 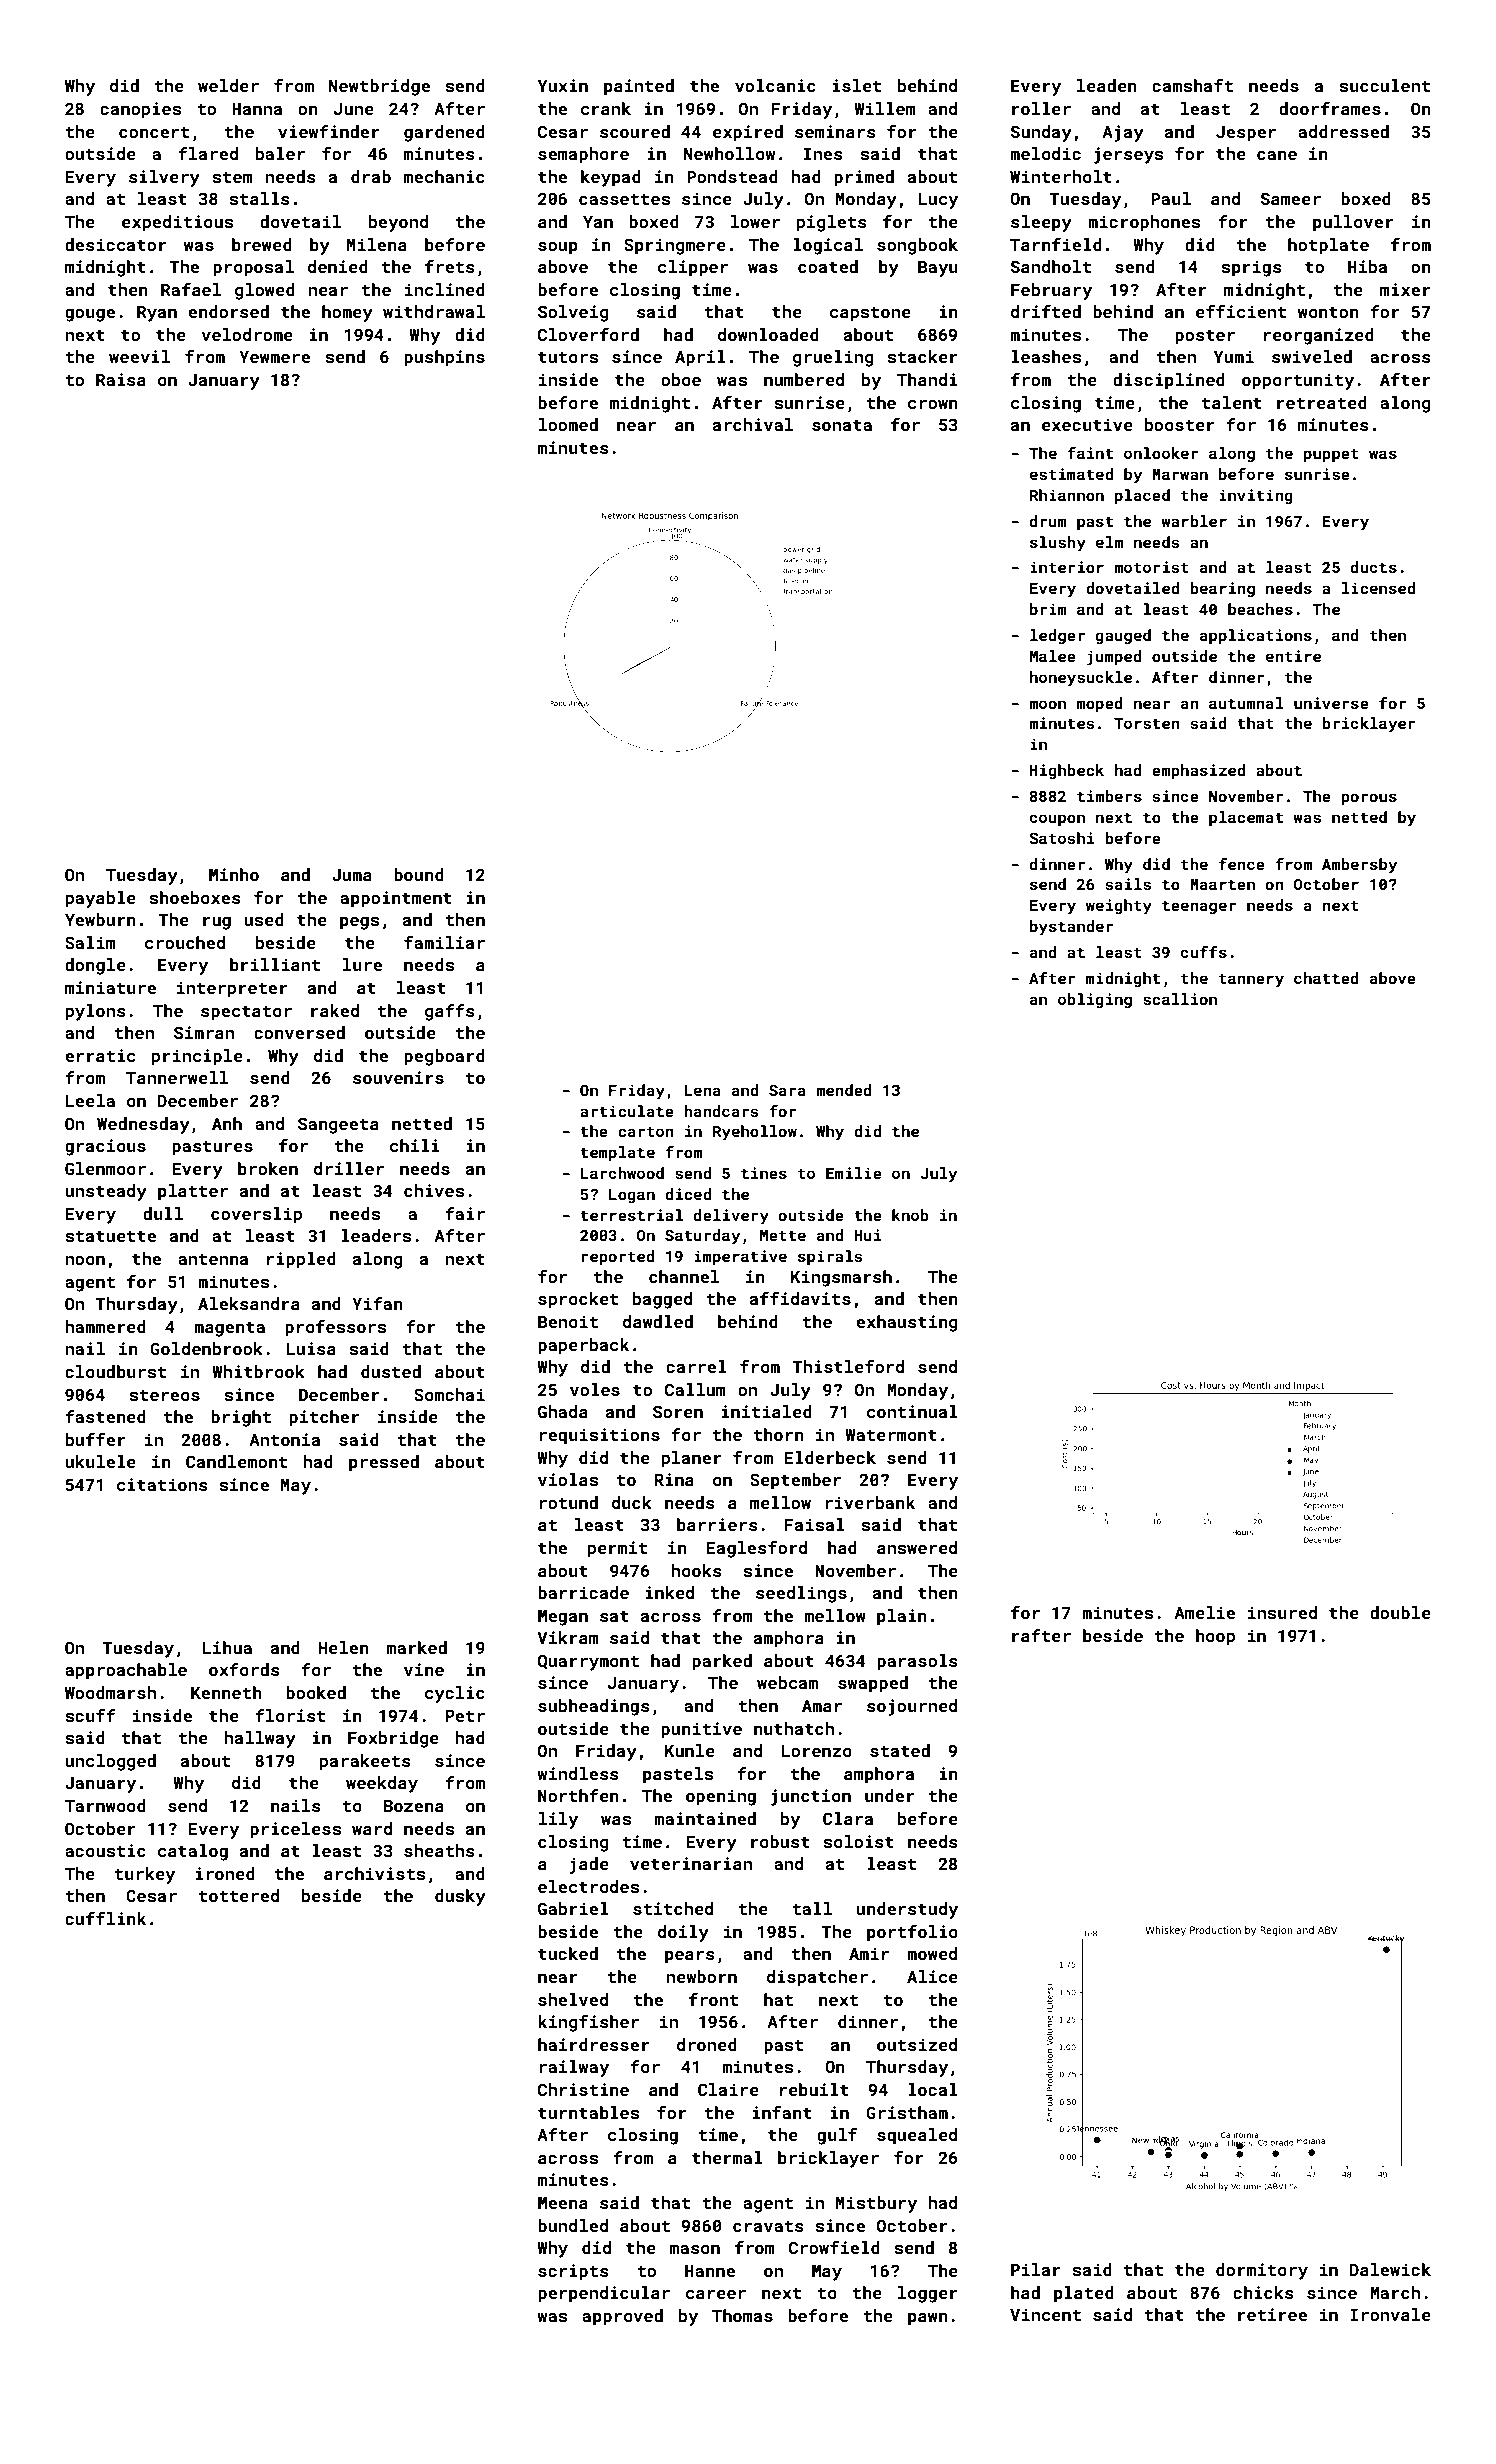 I want to click on approachable, so click(x=126, y=1671).
